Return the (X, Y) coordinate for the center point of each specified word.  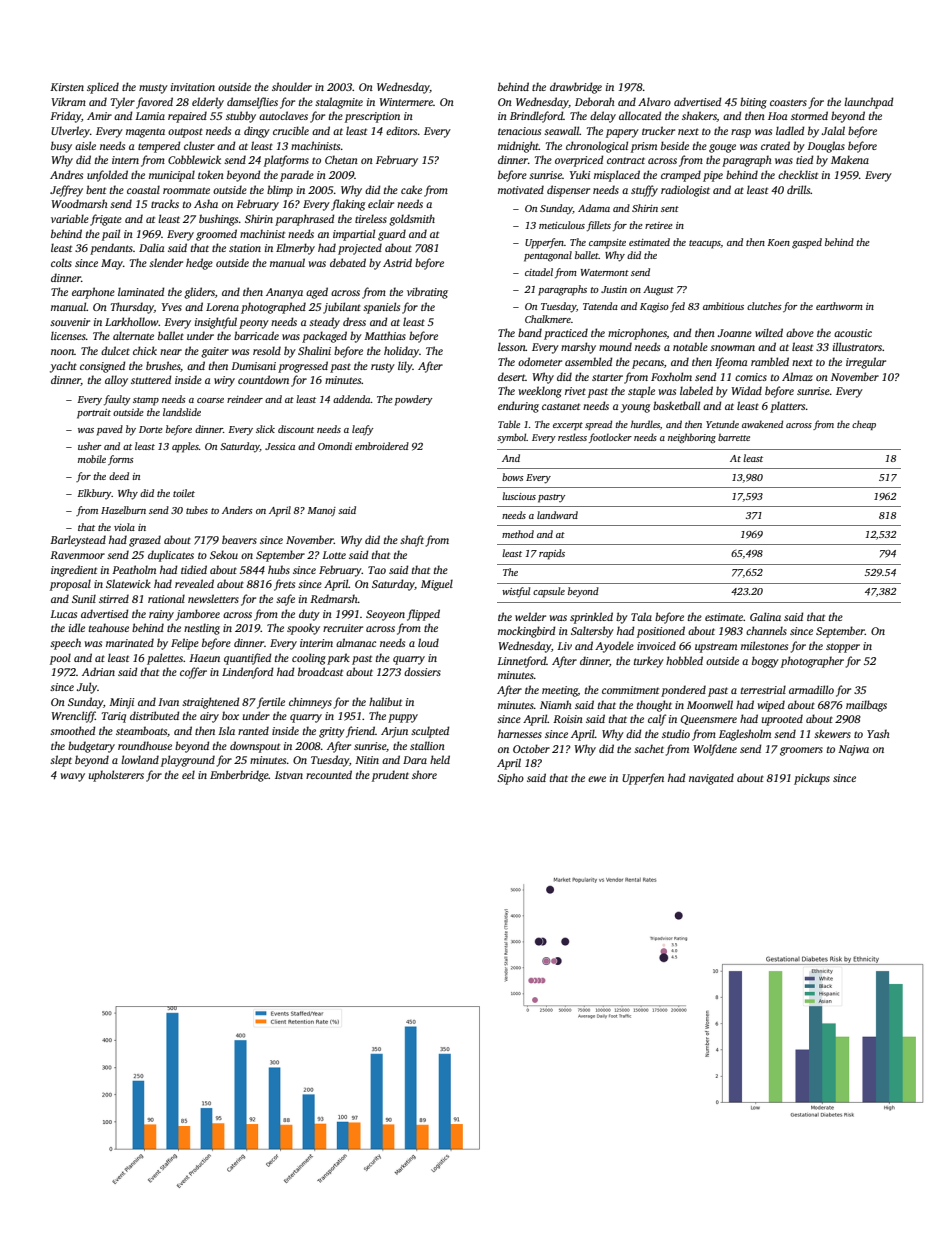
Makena (850, 159)
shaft (412, 541)
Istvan (289, 775)
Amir (99, 116)
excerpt (568, 426)
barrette (734, 437)
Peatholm (134, 569)
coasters (788, 102)
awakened (762, 424)
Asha (206, 203)
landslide (182, 412)
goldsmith (412, 220)
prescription (372, 117)
